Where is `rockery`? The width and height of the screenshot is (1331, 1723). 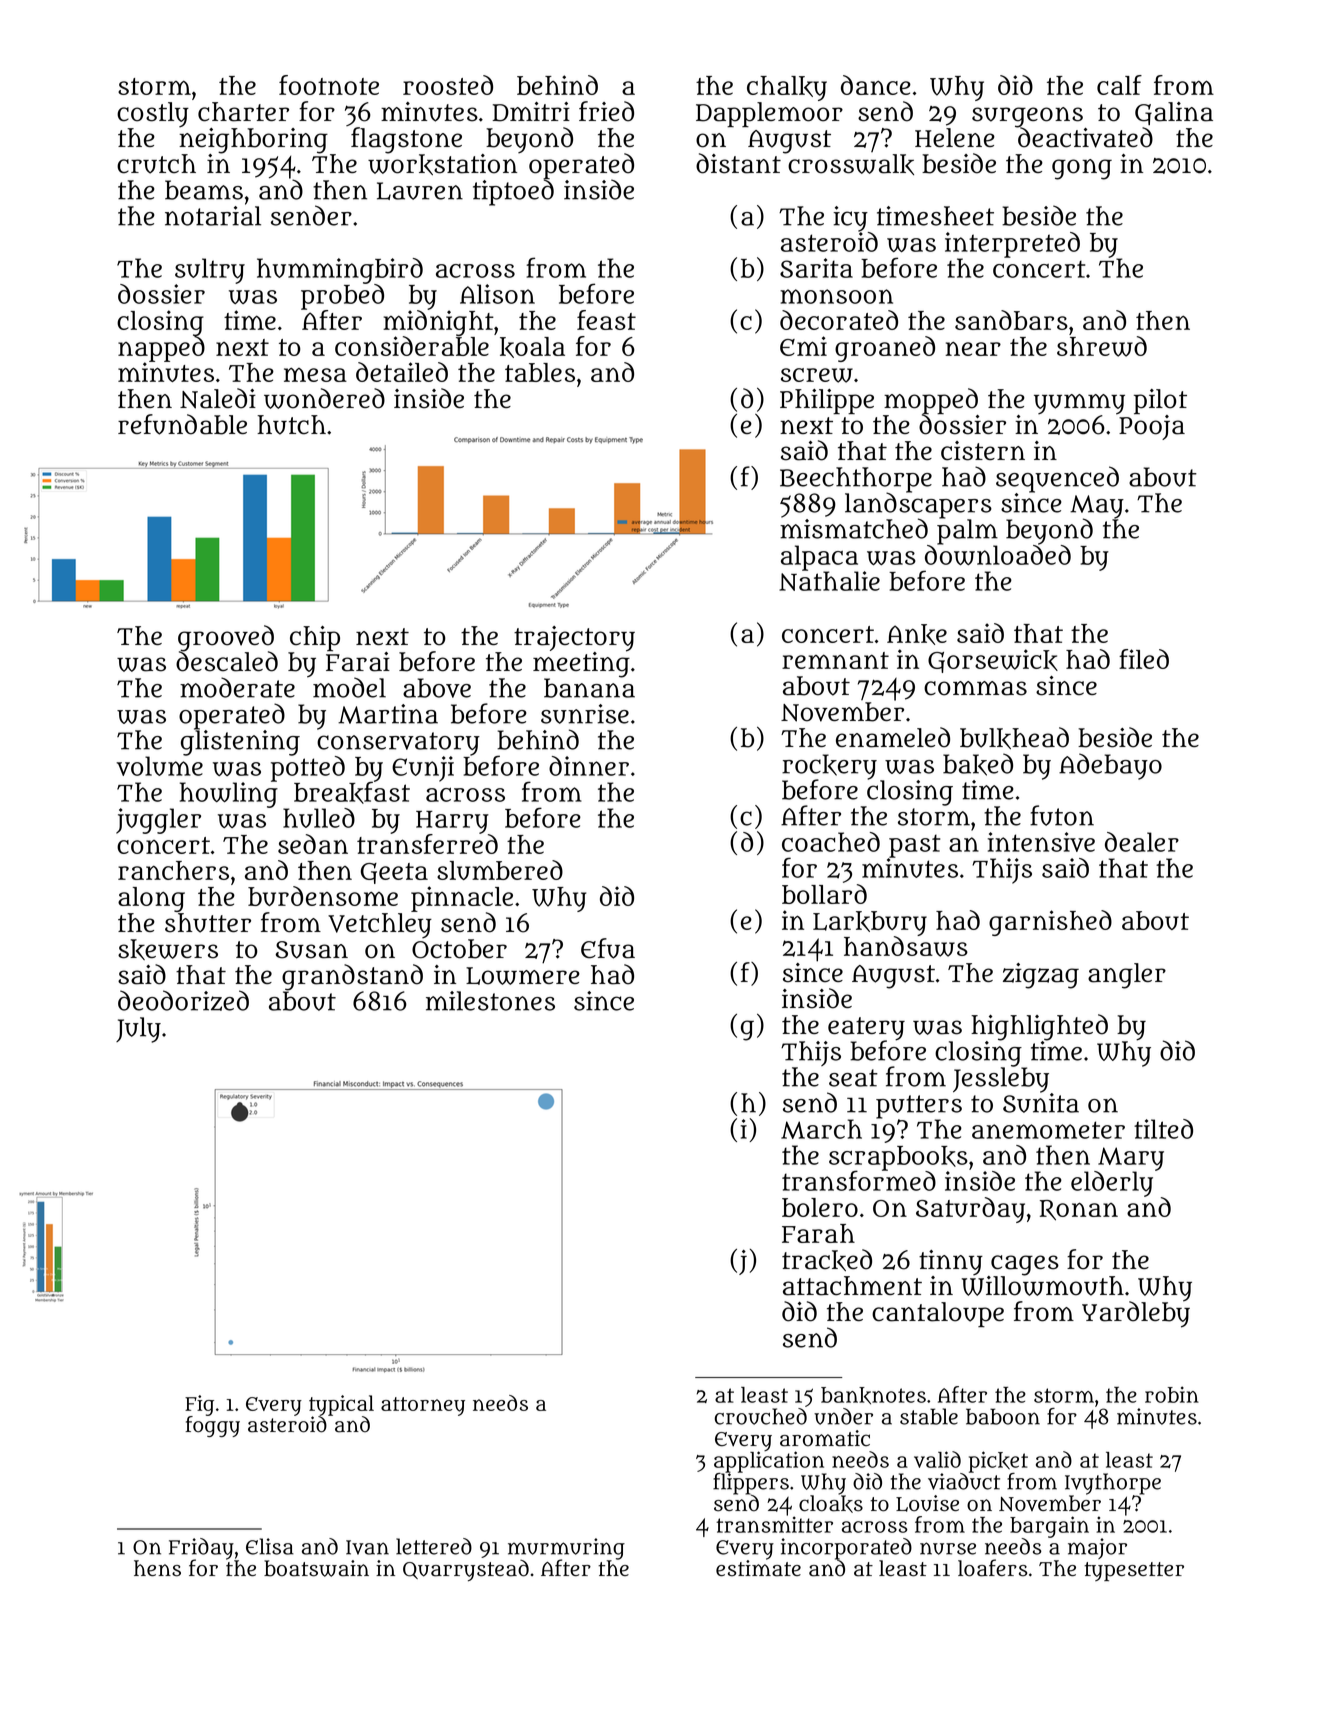
rockery is located at coordinates (829, 767).
